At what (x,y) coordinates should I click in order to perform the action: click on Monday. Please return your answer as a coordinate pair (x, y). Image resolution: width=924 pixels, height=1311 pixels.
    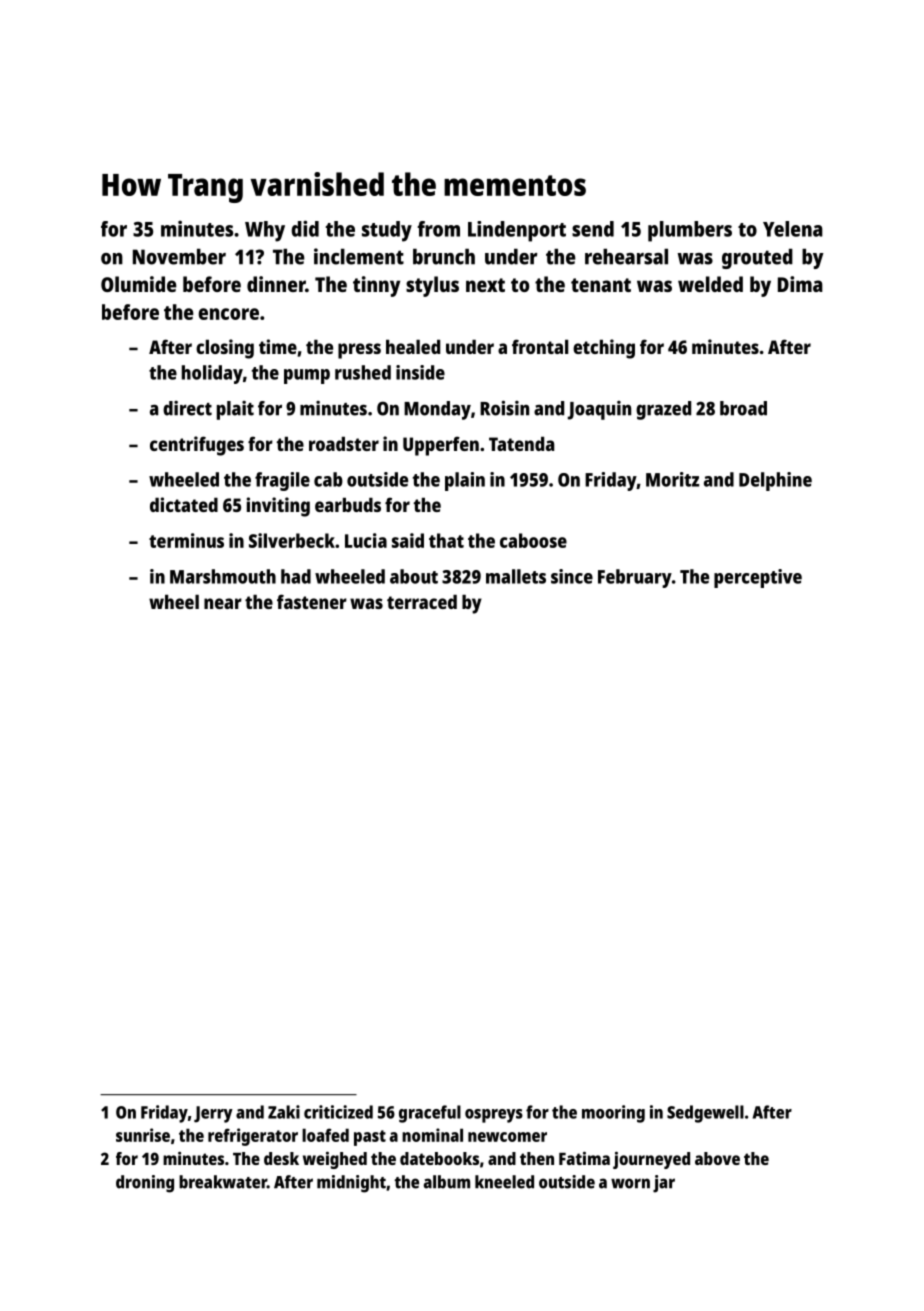
    Looking at the image, I should click on (437, 410).
